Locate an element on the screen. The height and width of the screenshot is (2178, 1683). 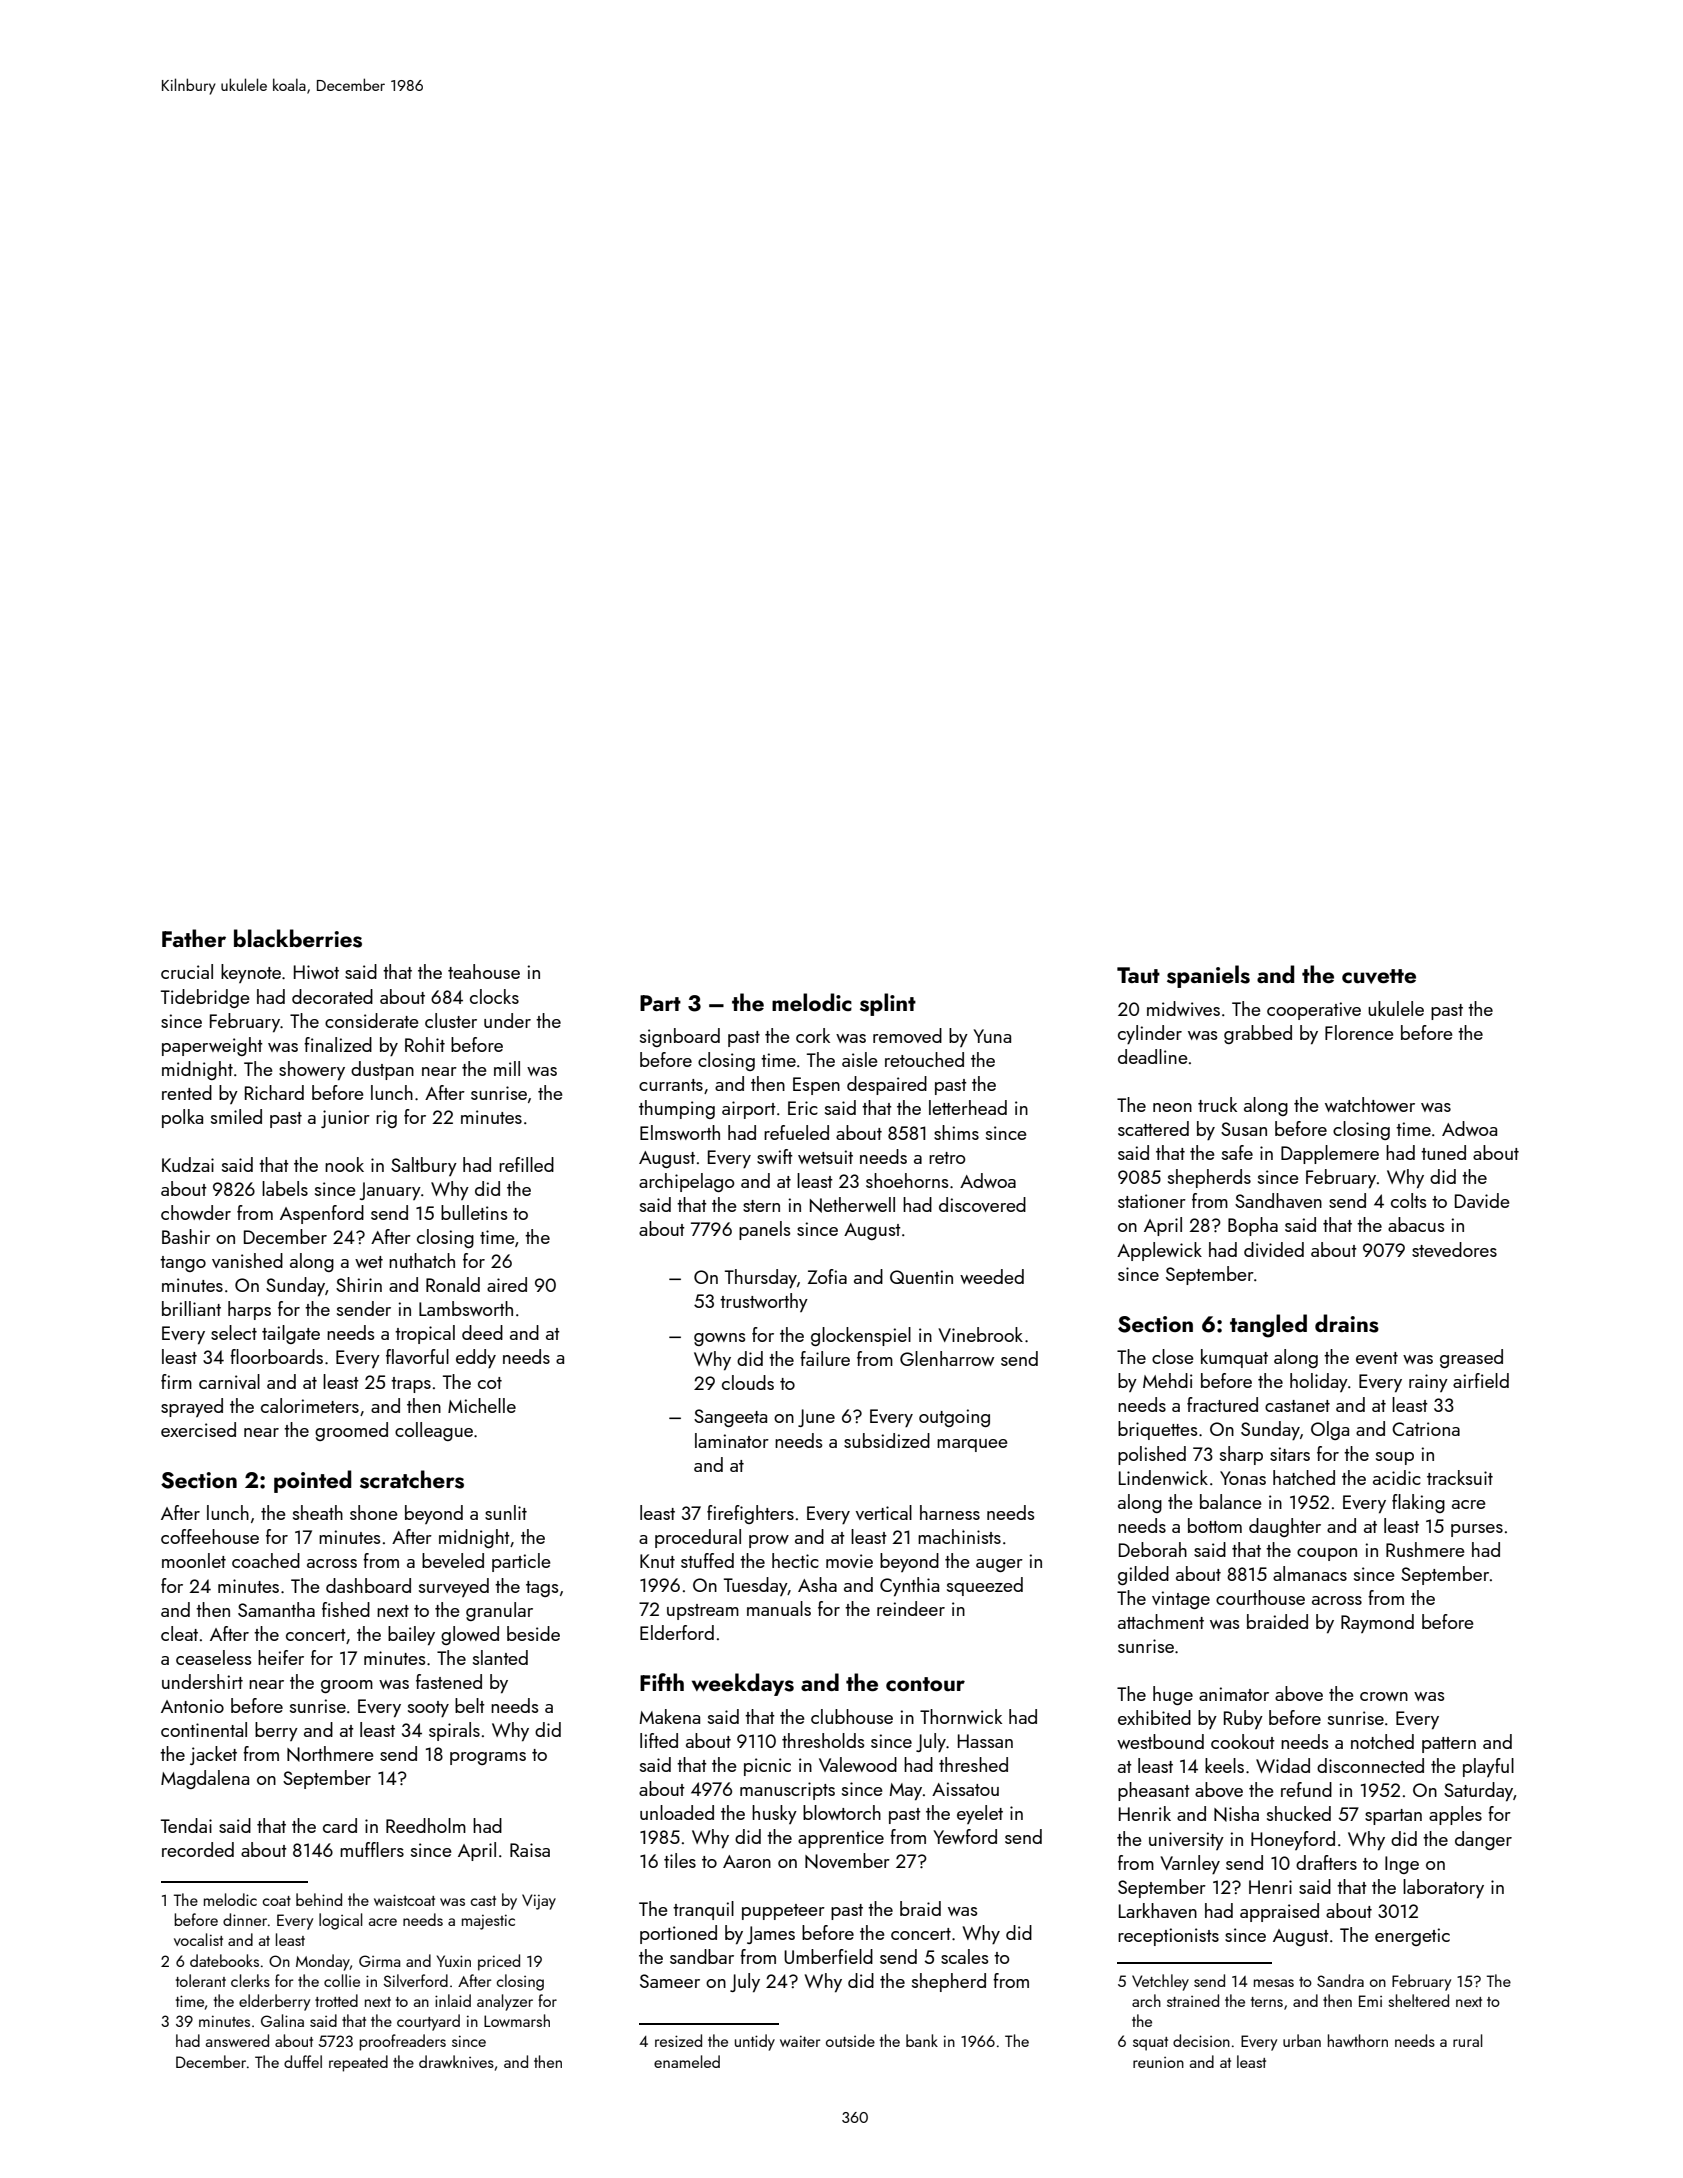
colleague is located at coordinates (434, 1431).
